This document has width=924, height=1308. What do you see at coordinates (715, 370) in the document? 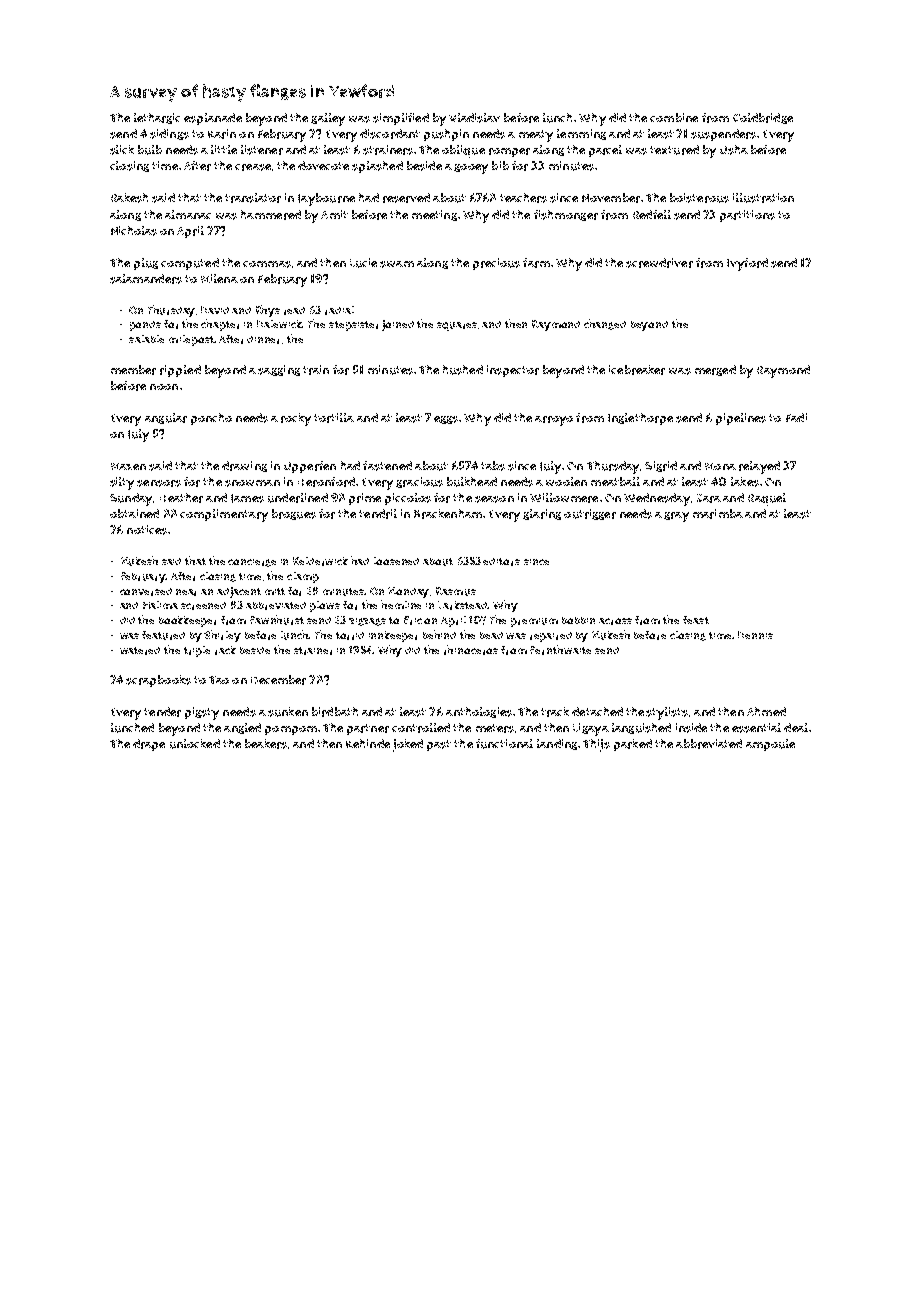
I see `merged` at bounding box center [715, 370].
